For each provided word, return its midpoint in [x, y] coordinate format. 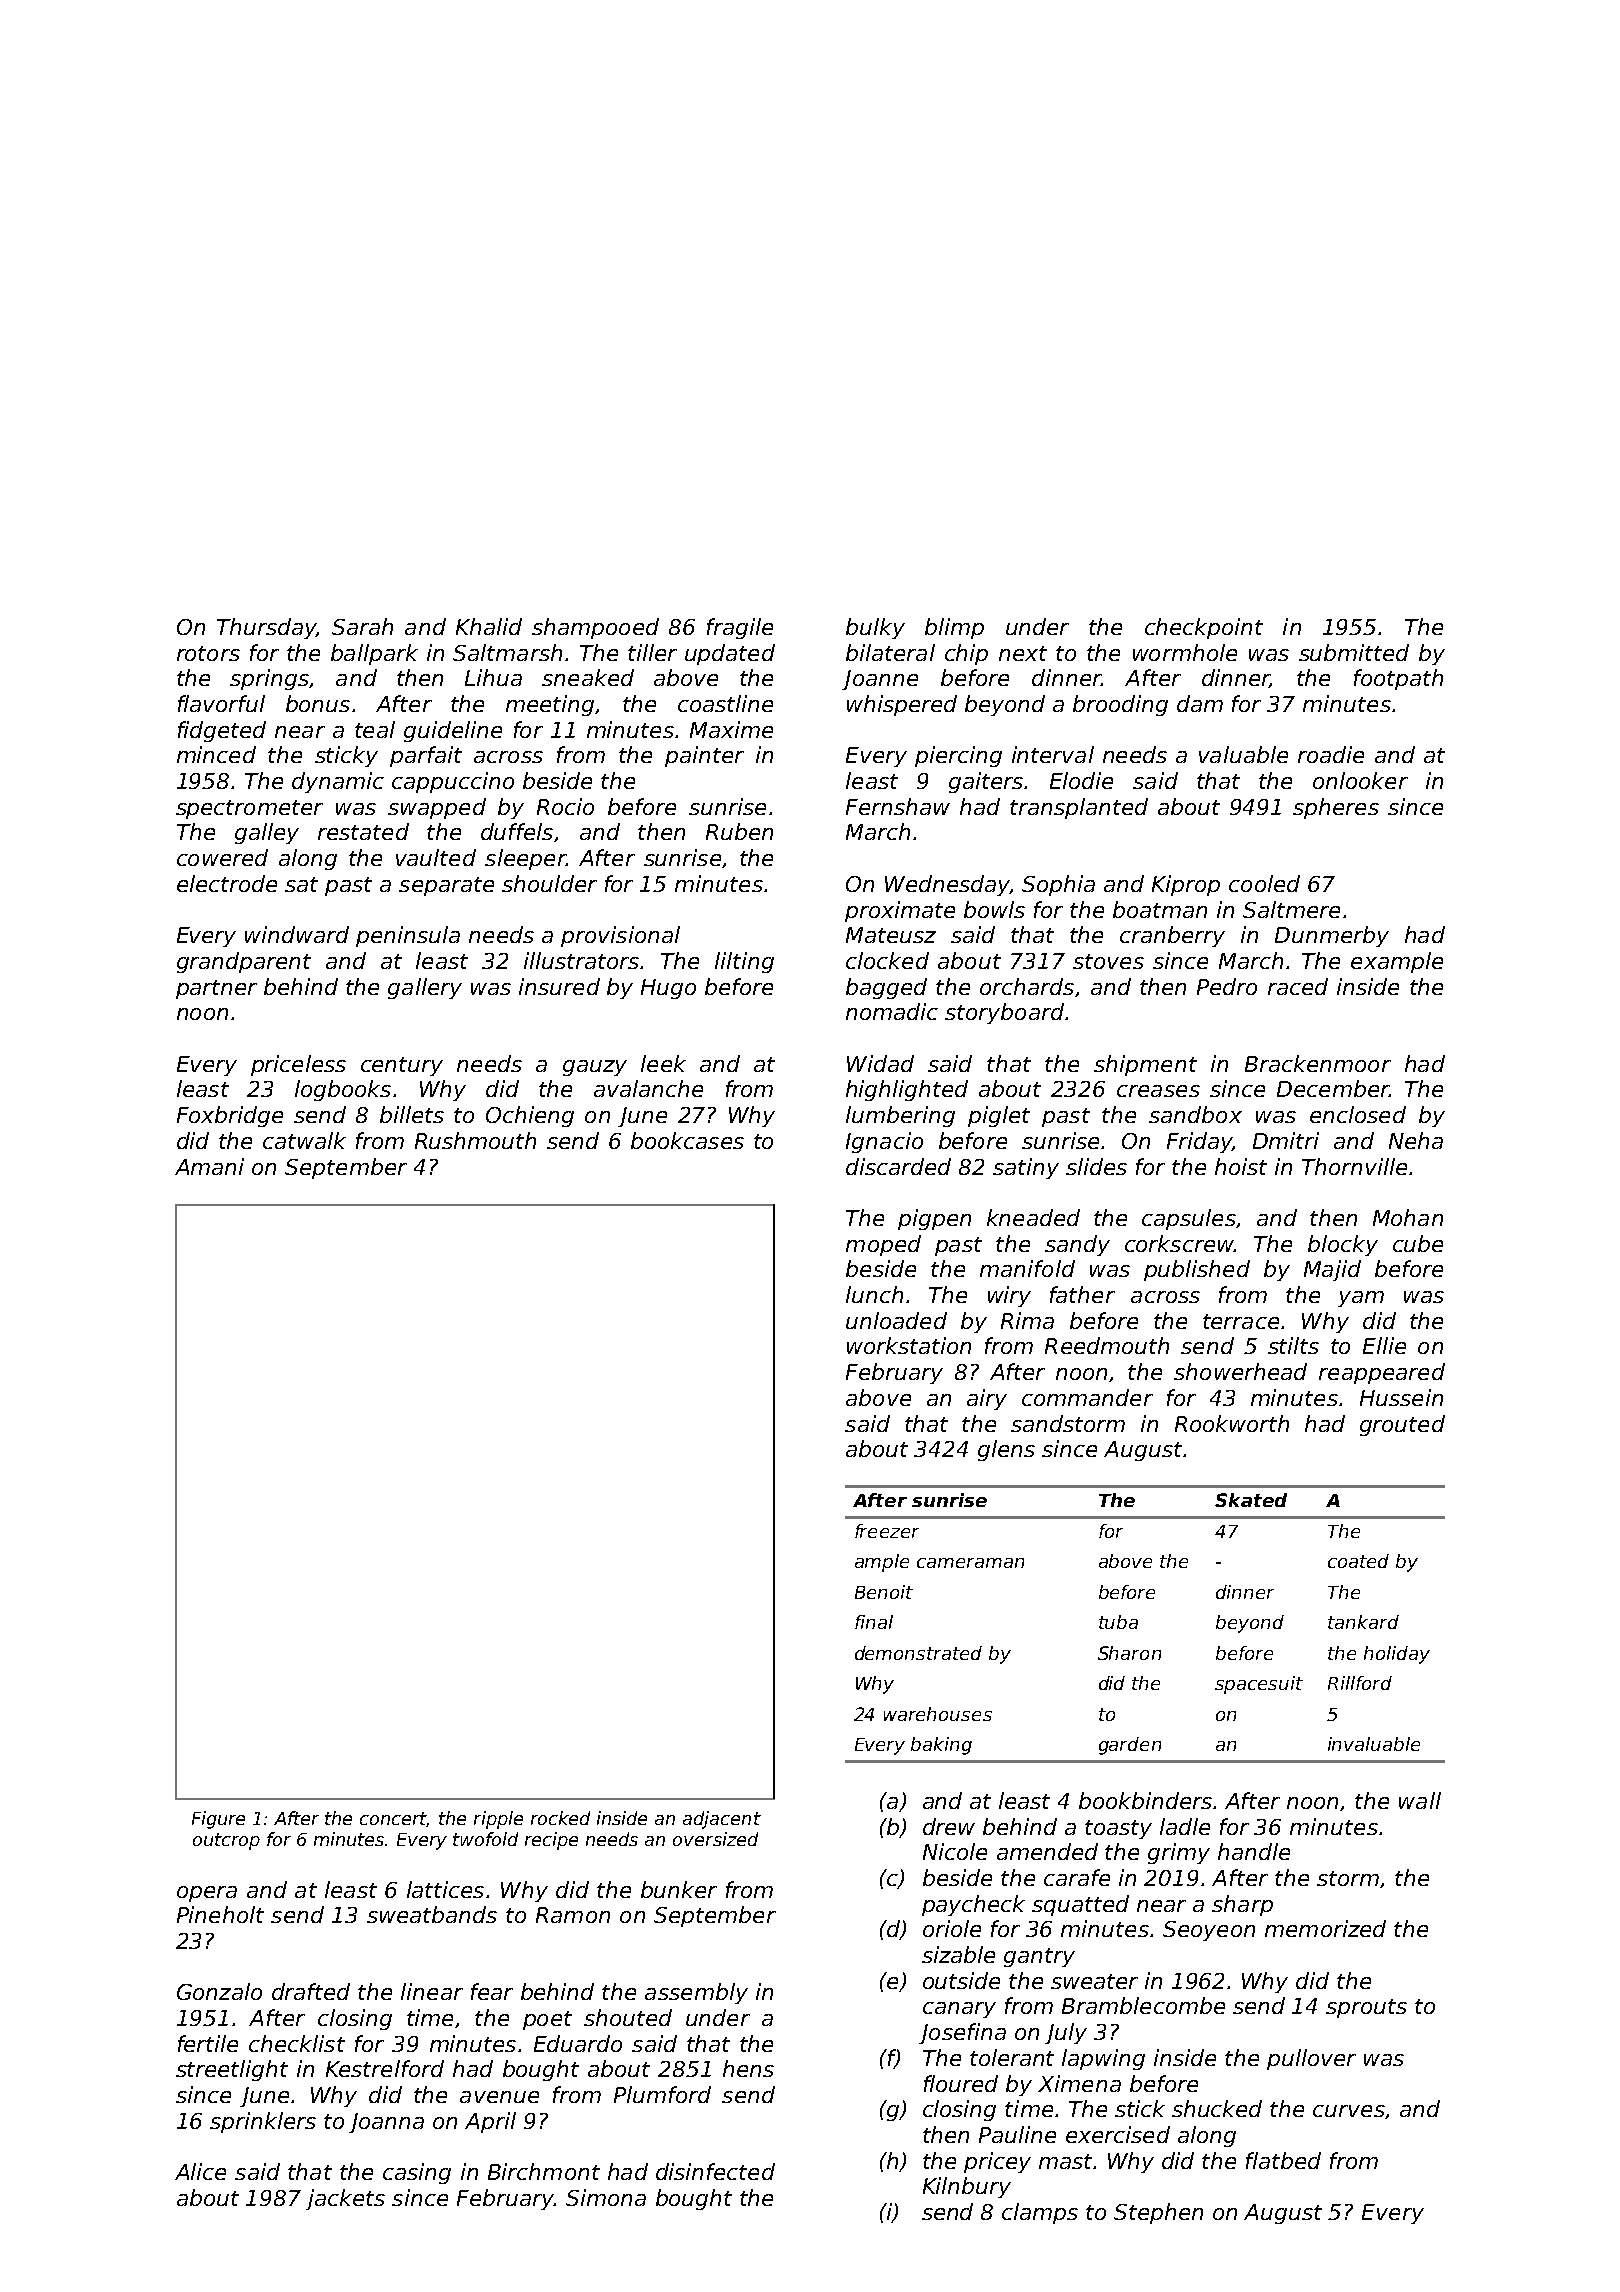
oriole [952, 1928]
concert [393, 1819]
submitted [1354, 652]
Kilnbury [967, 2187]
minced [216, 754]
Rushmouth [475, 1140]
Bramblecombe [1143, 2005]
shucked [1217, 2108]
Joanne [880, 680]
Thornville [1354, 1166]
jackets [345, 2199]
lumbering [900, 1116]
